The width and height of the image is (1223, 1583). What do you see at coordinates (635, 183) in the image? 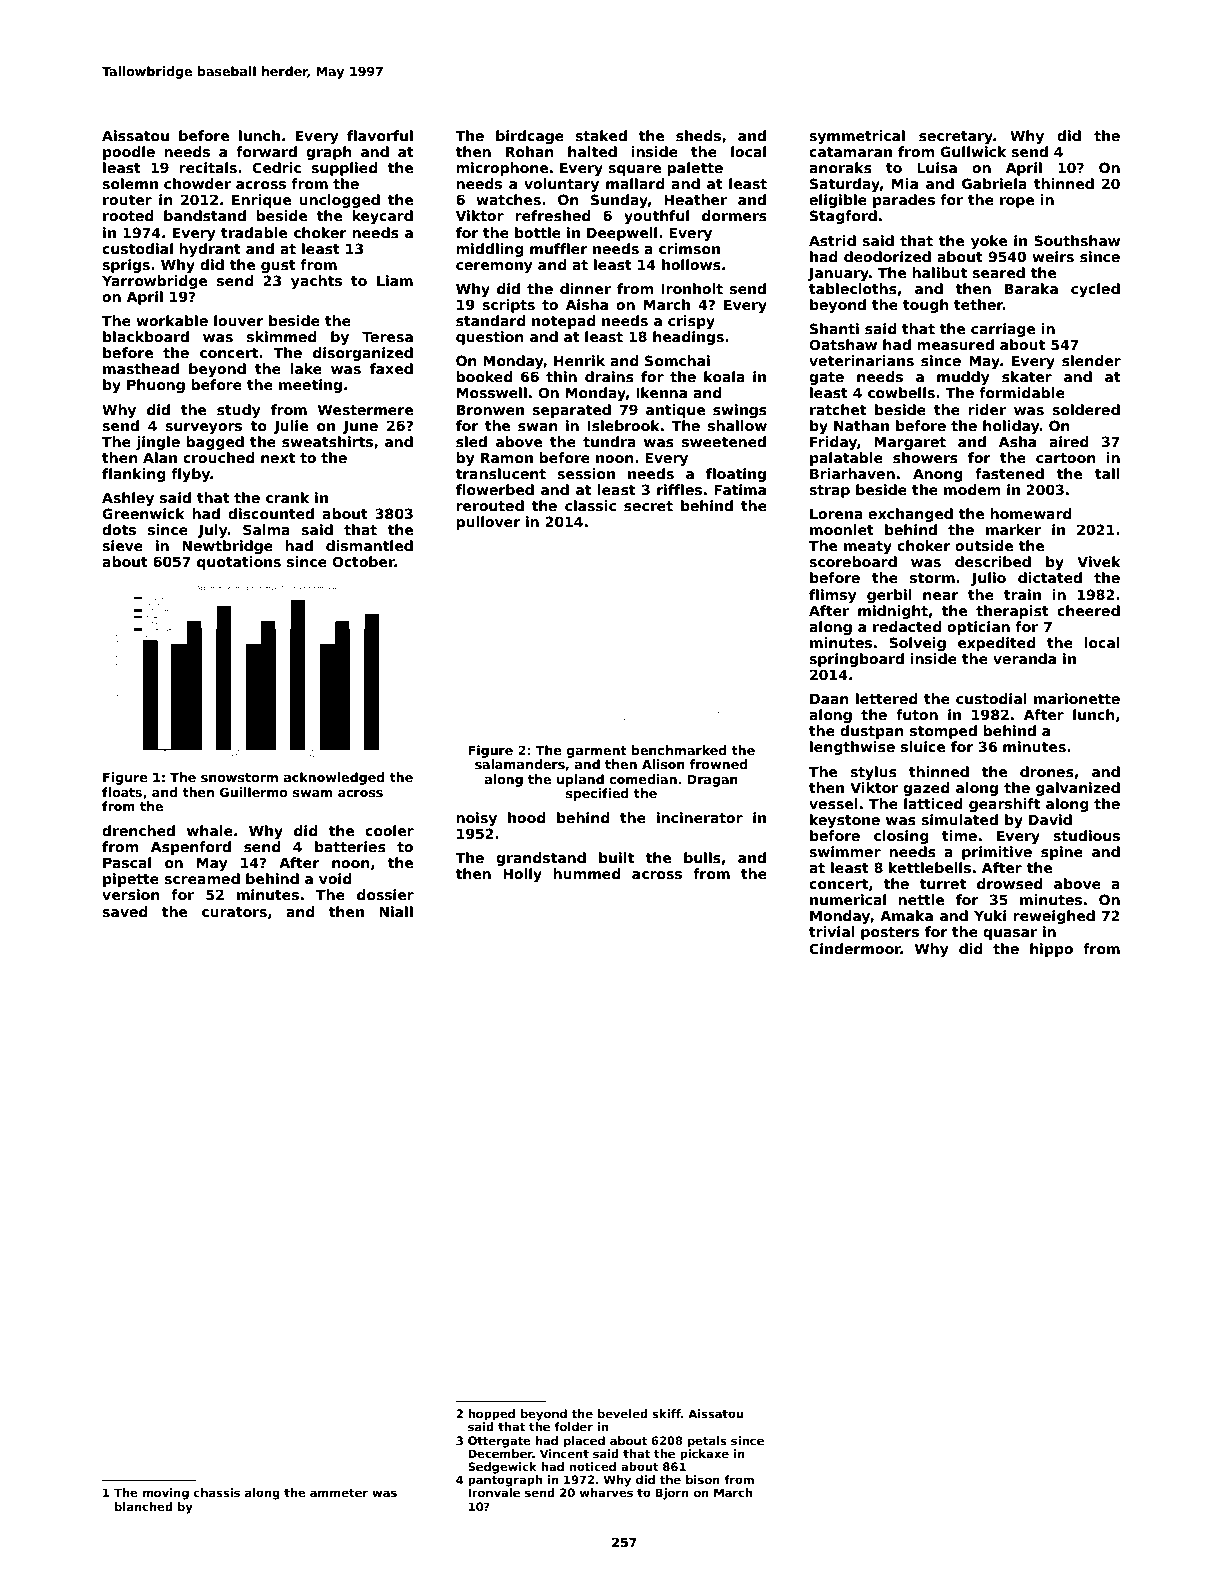
I see `mallard` at bounding box center [635, 183].
